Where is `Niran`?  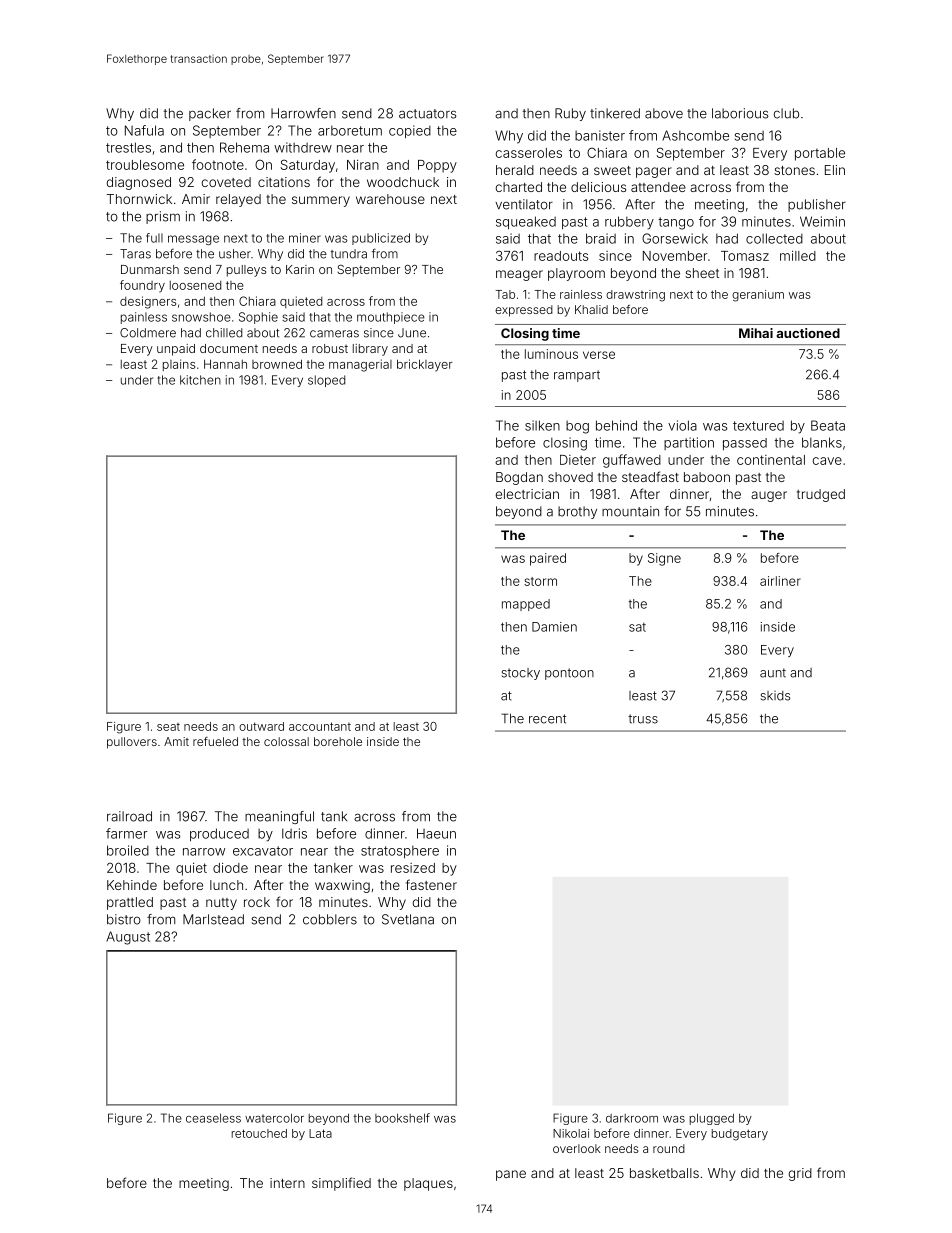
Niran is located at coordinates (363, 165).
